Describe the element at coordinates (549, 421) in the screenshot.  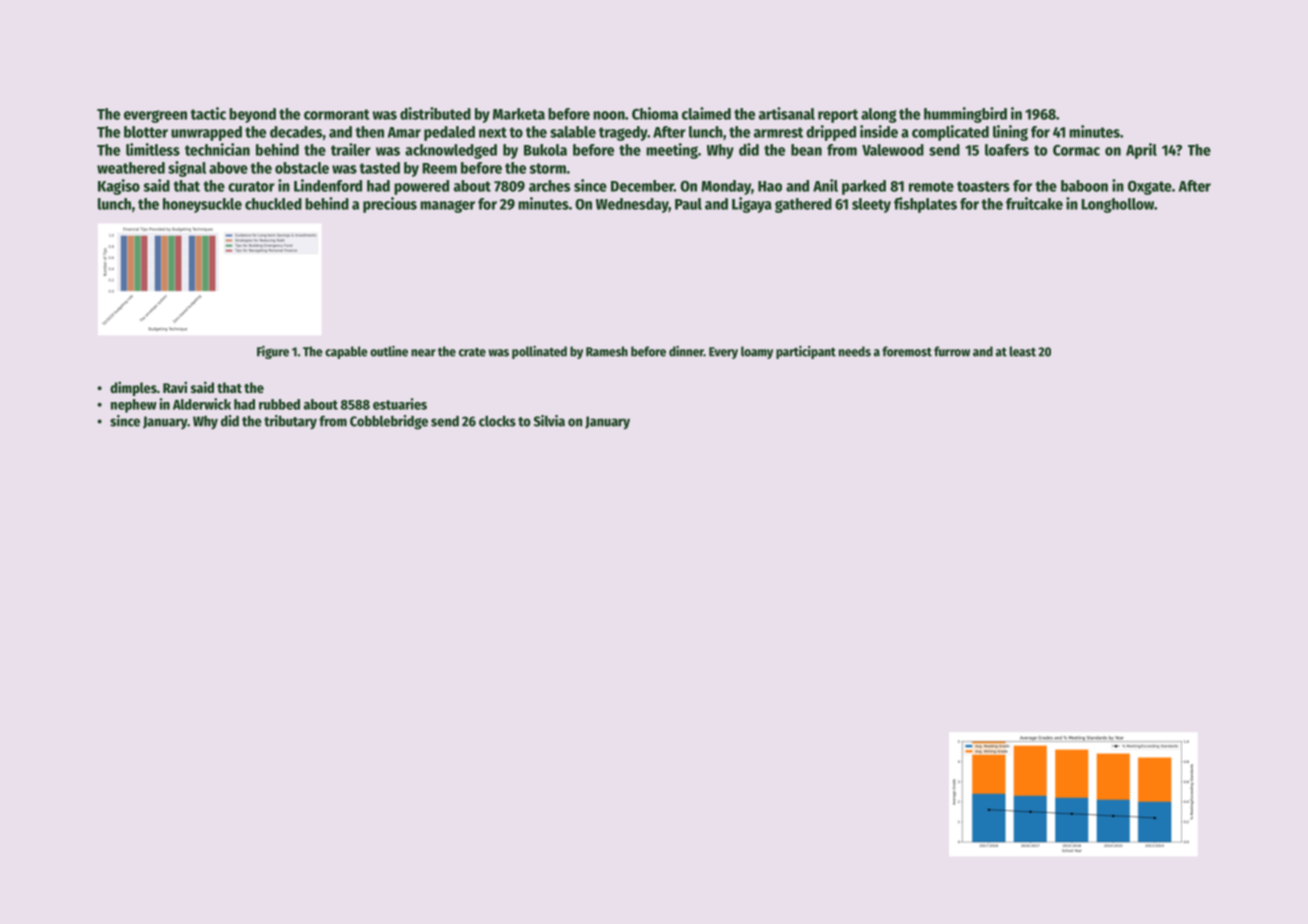
I see `Silvia` at that location.
